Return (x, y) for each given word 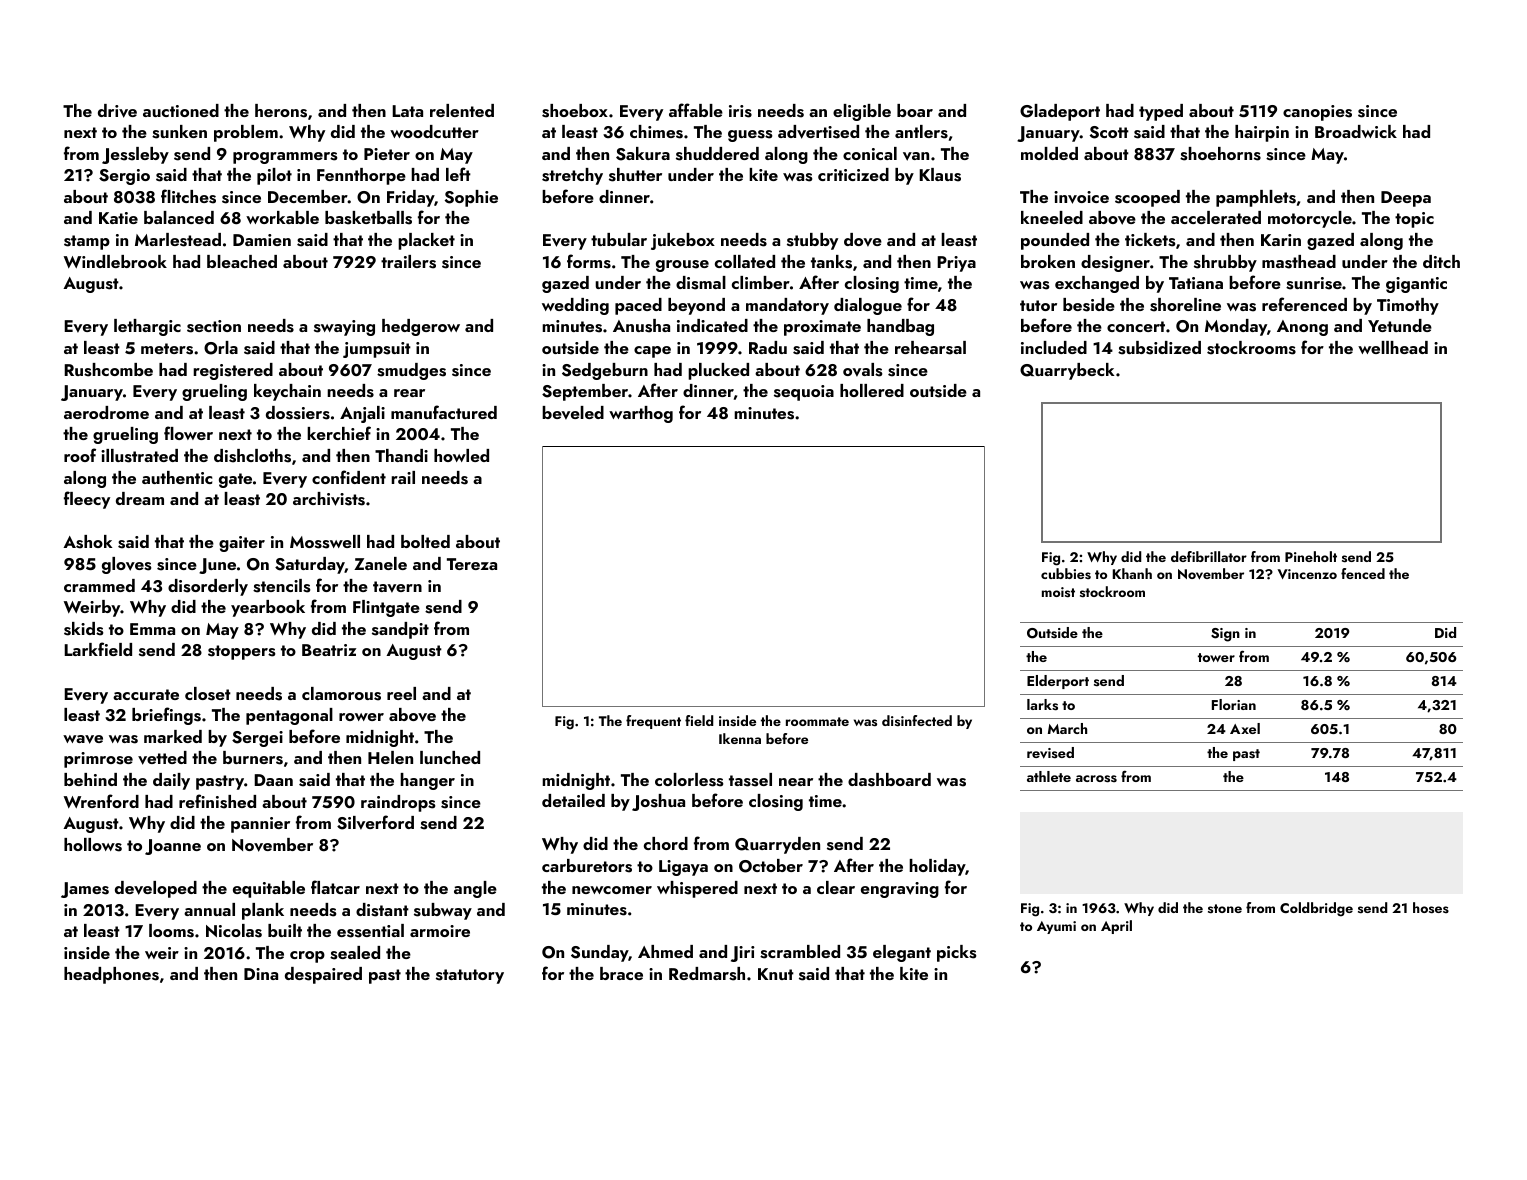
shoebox (575, 111)
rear (409, 393)
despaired (323, 975)
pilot (274, 176)
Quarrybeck (1067, 371)
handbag (900, 327)
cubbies (1066, 574)
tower (1216, 657)
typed (1161, 112)
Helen (390, 757)
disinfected (917, 720)
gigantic (1416, 285)
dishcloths (252, 456)
